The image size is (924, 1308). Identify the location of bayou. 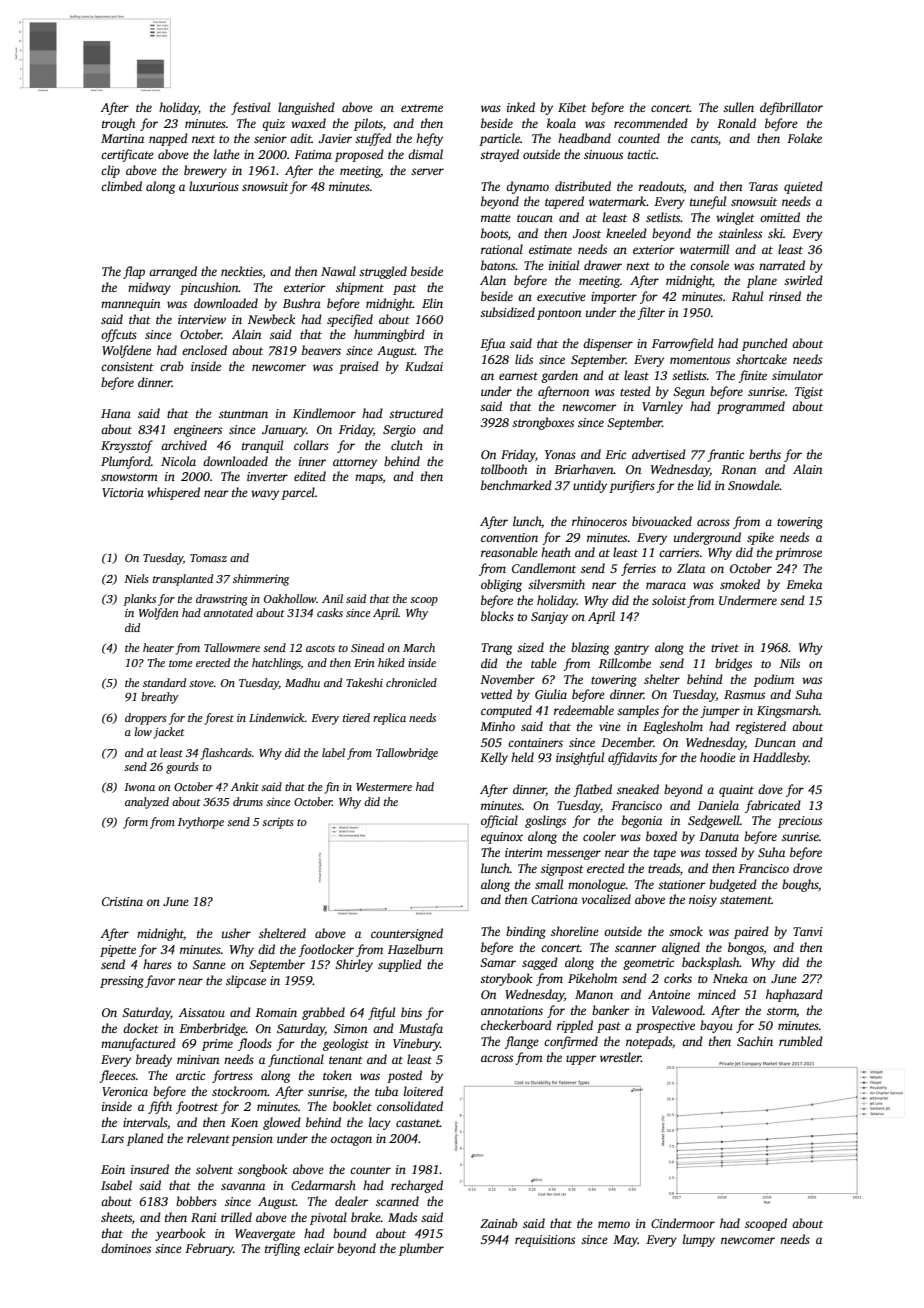
(716, 1026).
